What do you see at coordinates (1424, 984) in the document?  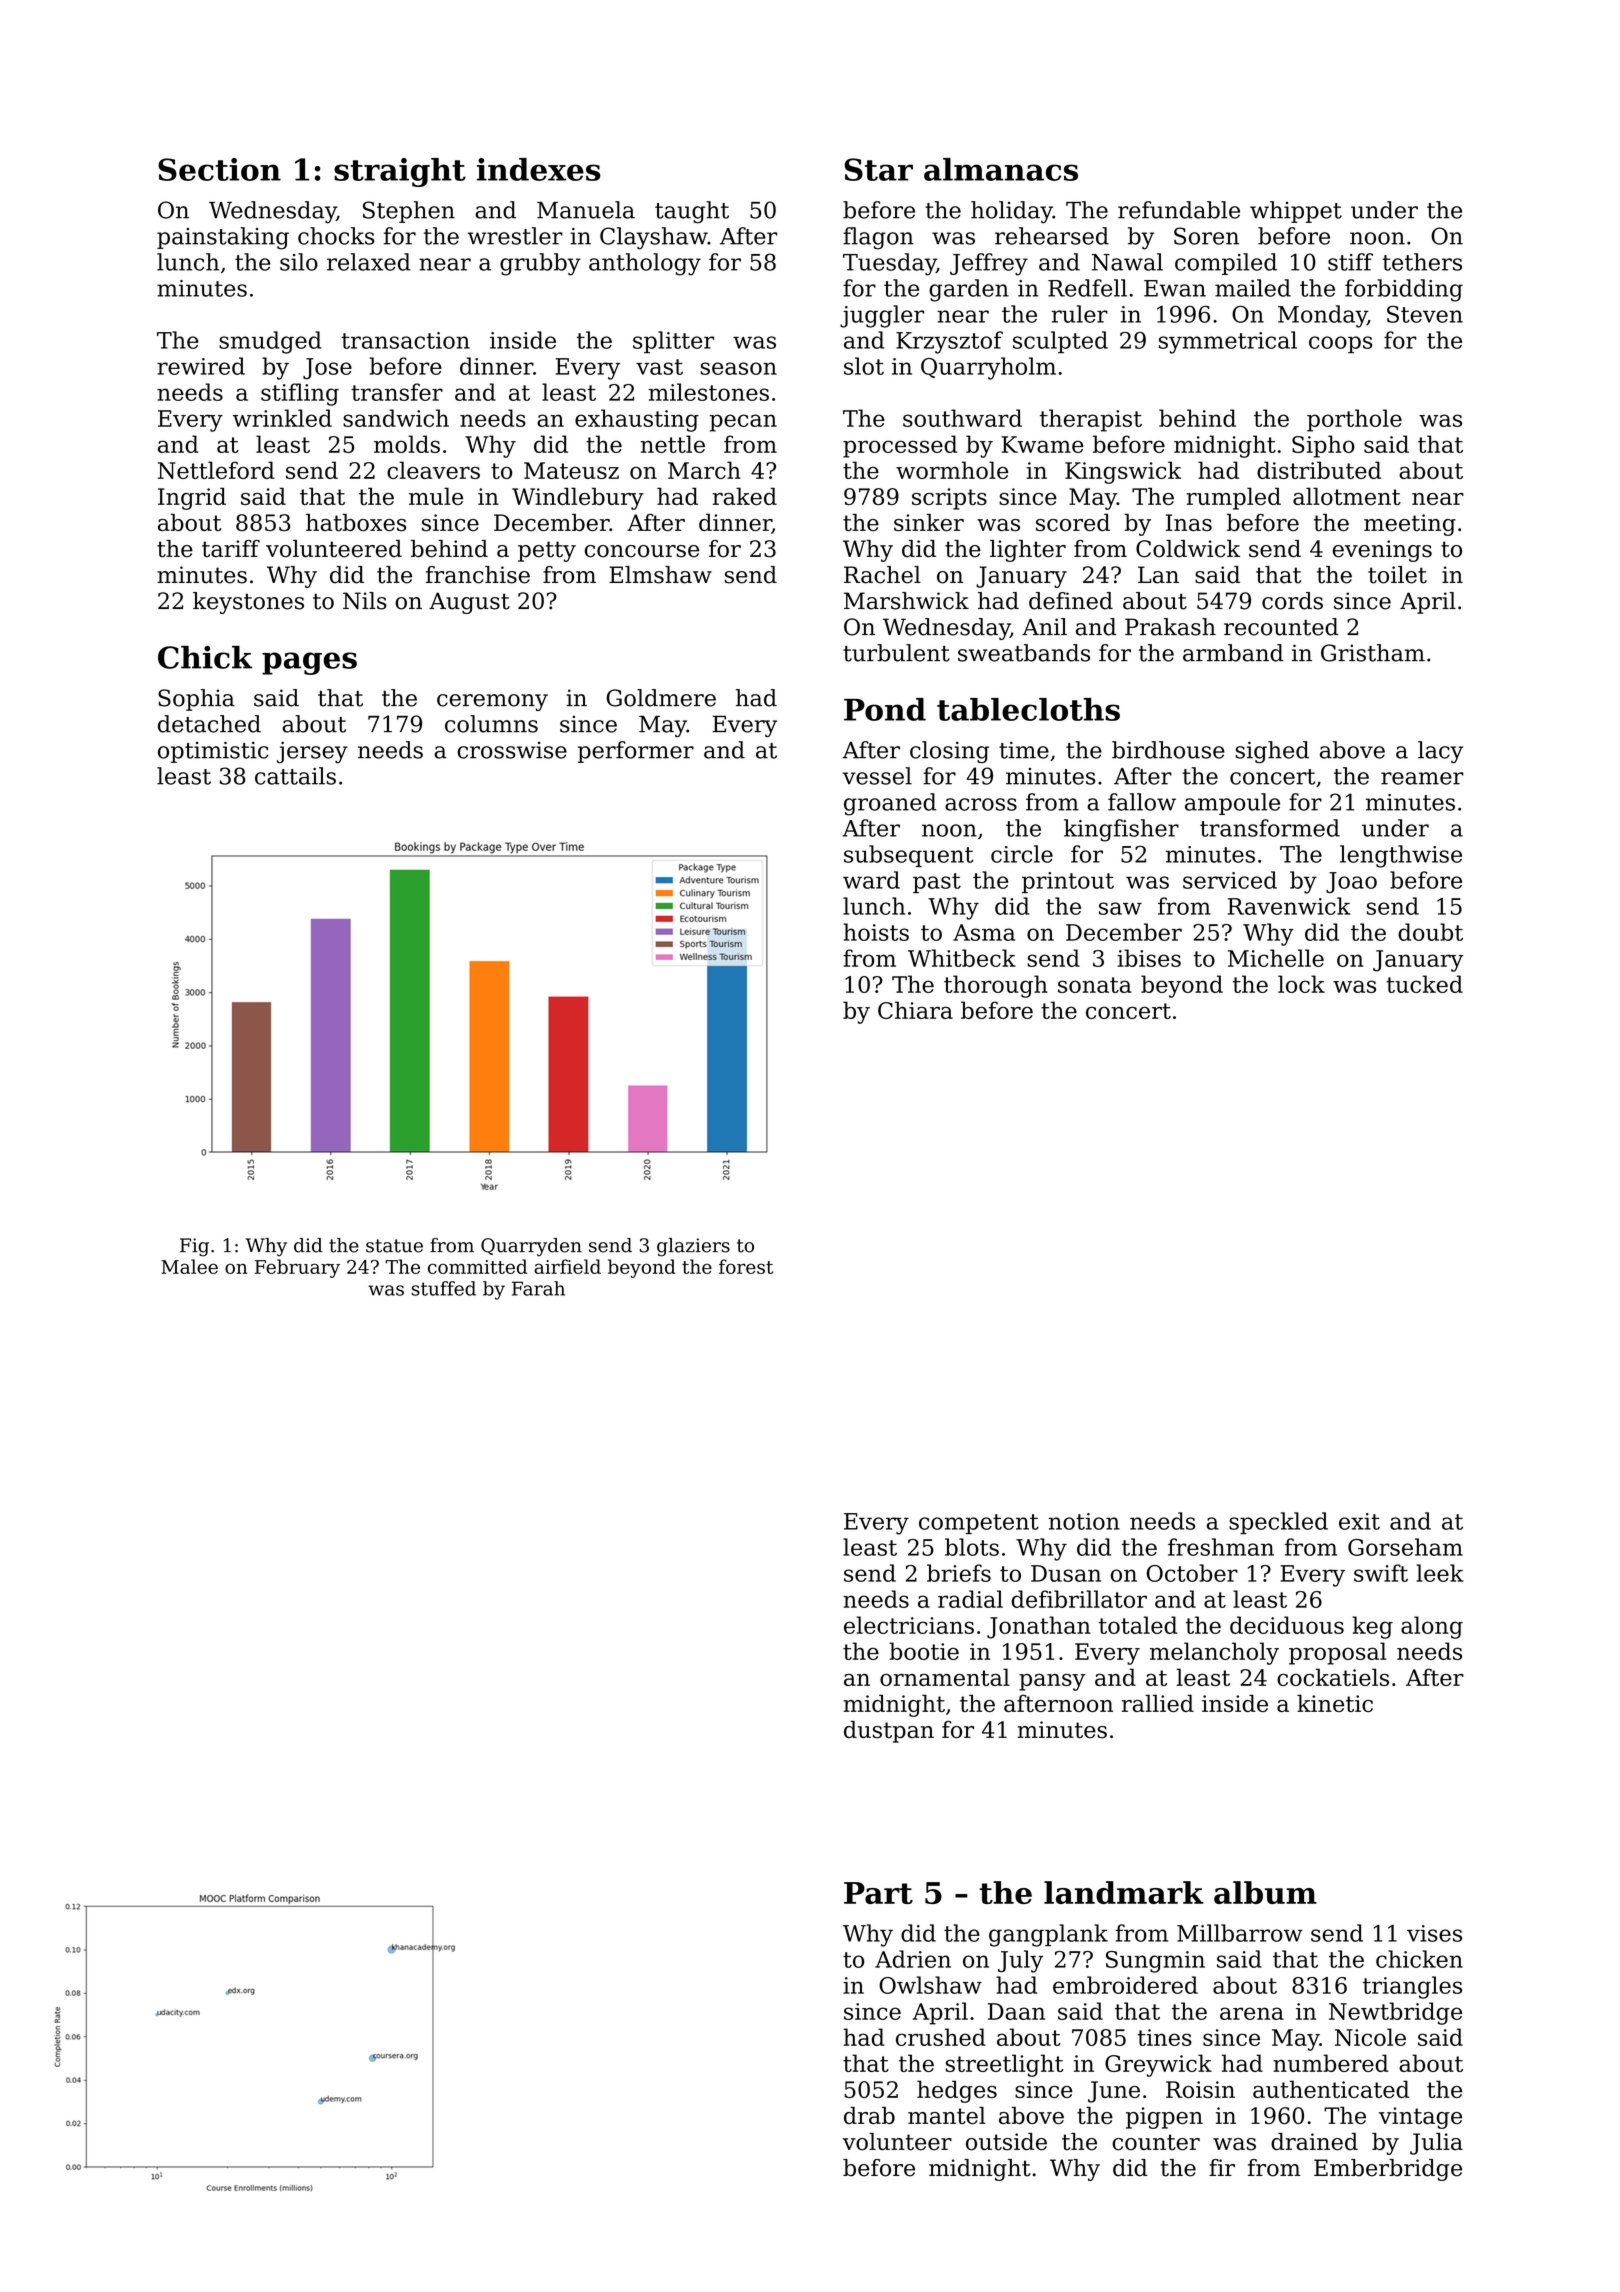 I see `tucked` at bounding box center [1424, 984].
